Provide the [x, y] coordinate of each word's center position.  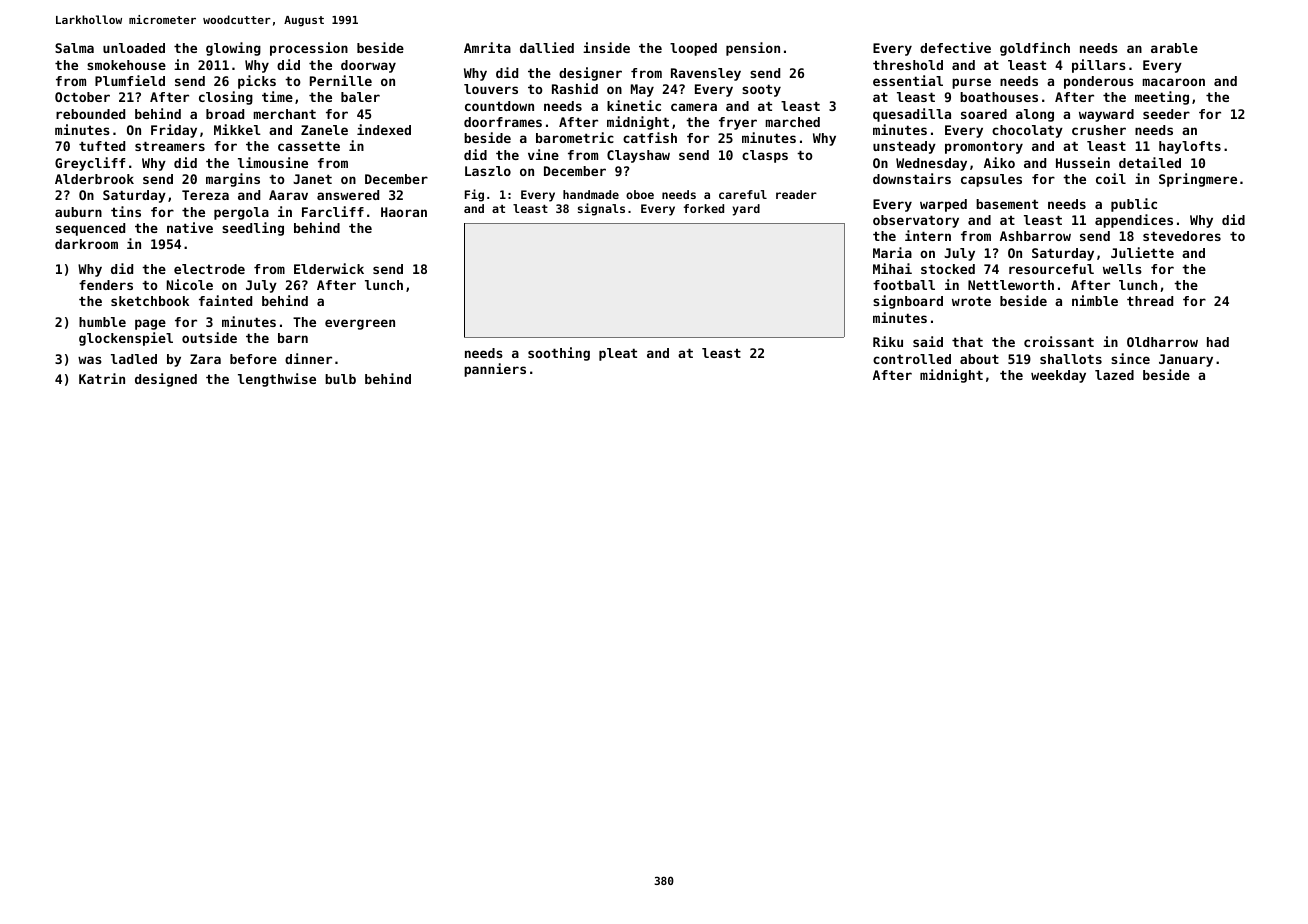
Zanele [324, 130]
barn [293, 338]
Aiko [999, 162]
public [1134, 205]
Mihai [892, 268]
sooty [761, 90]
